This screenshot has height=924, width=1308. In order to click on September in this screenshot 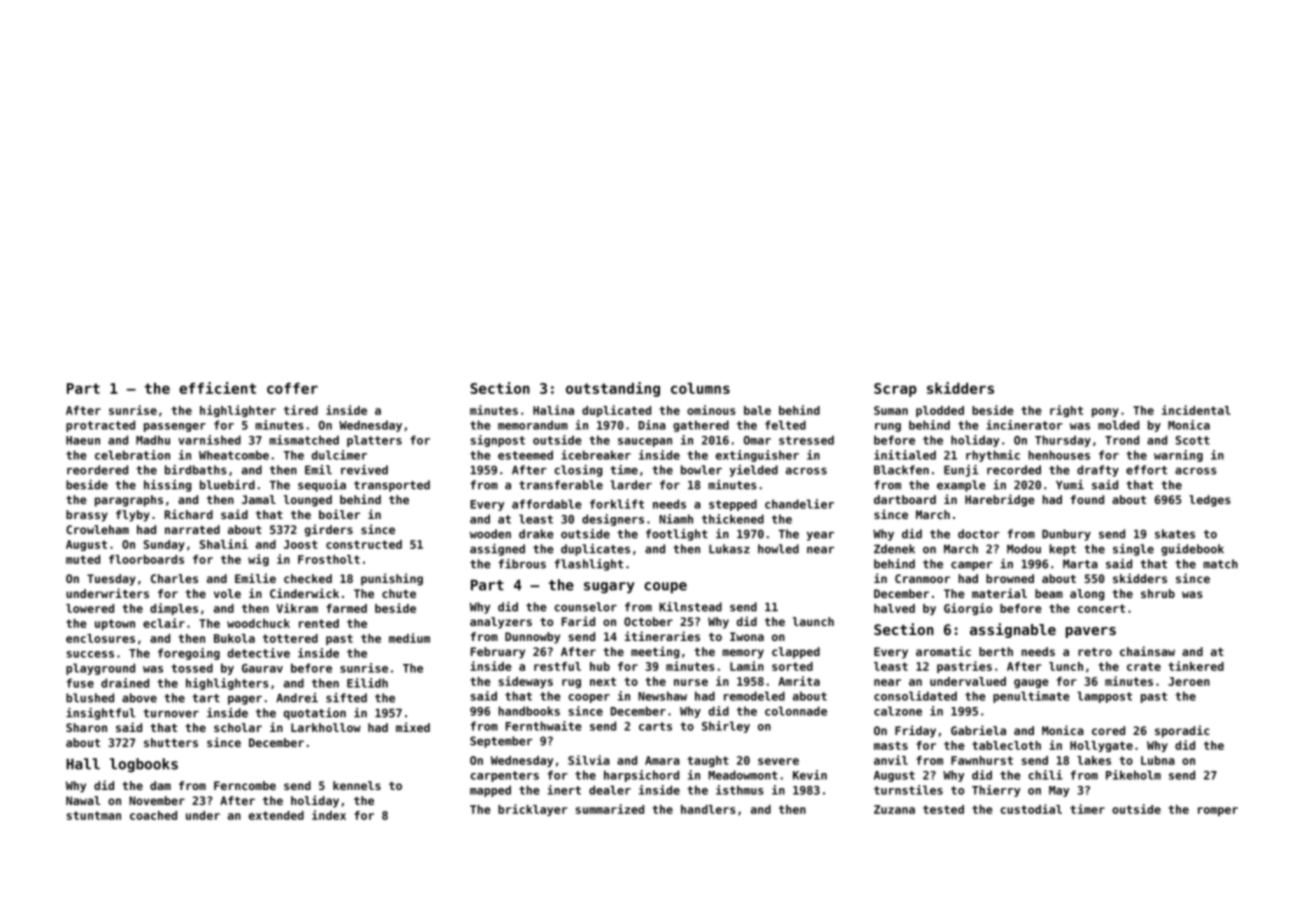, I will do `click(501, 742)`.
